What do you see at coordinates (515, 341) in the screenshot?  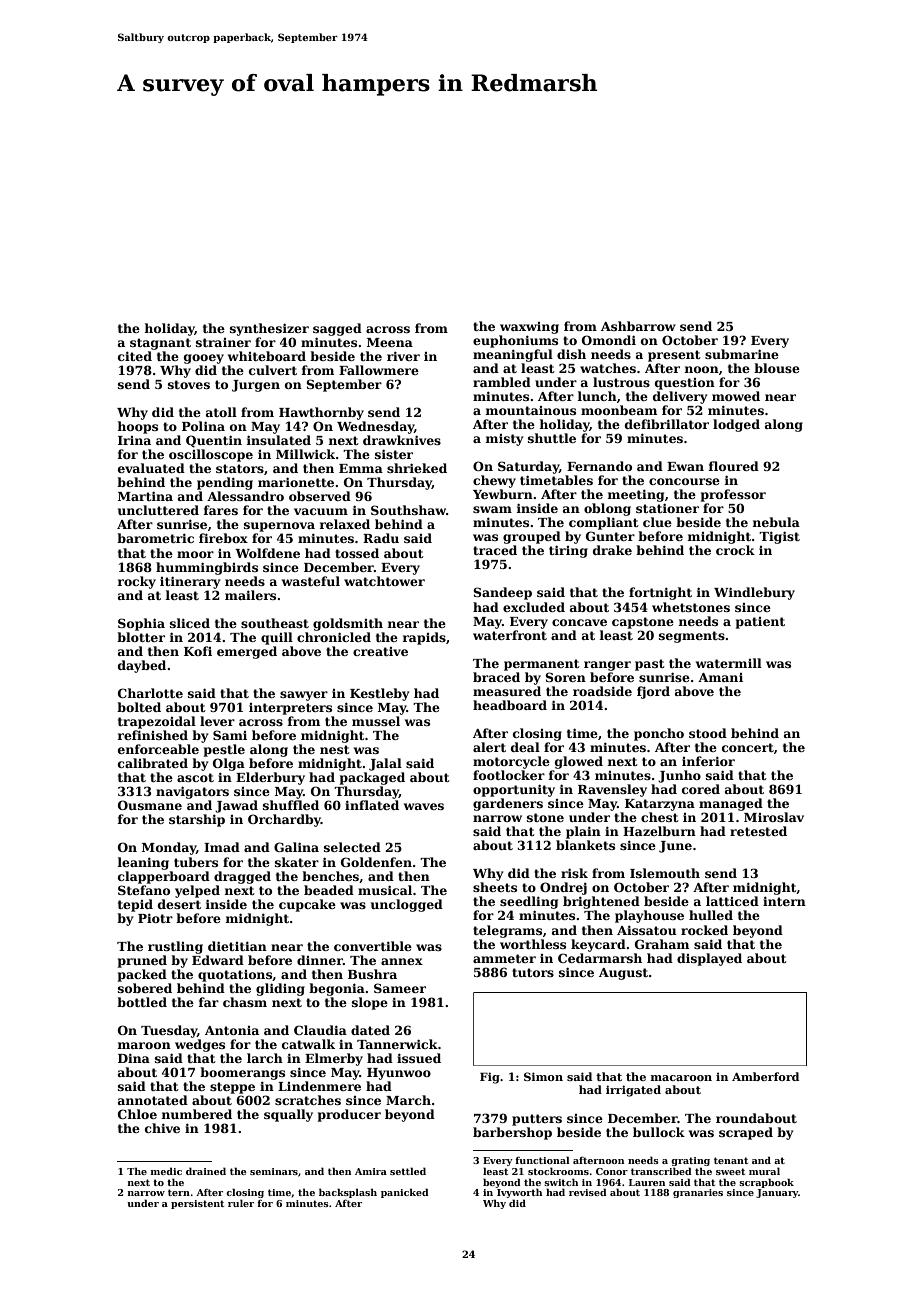 I see `euphoniums` at bounding box center [515, 341].
